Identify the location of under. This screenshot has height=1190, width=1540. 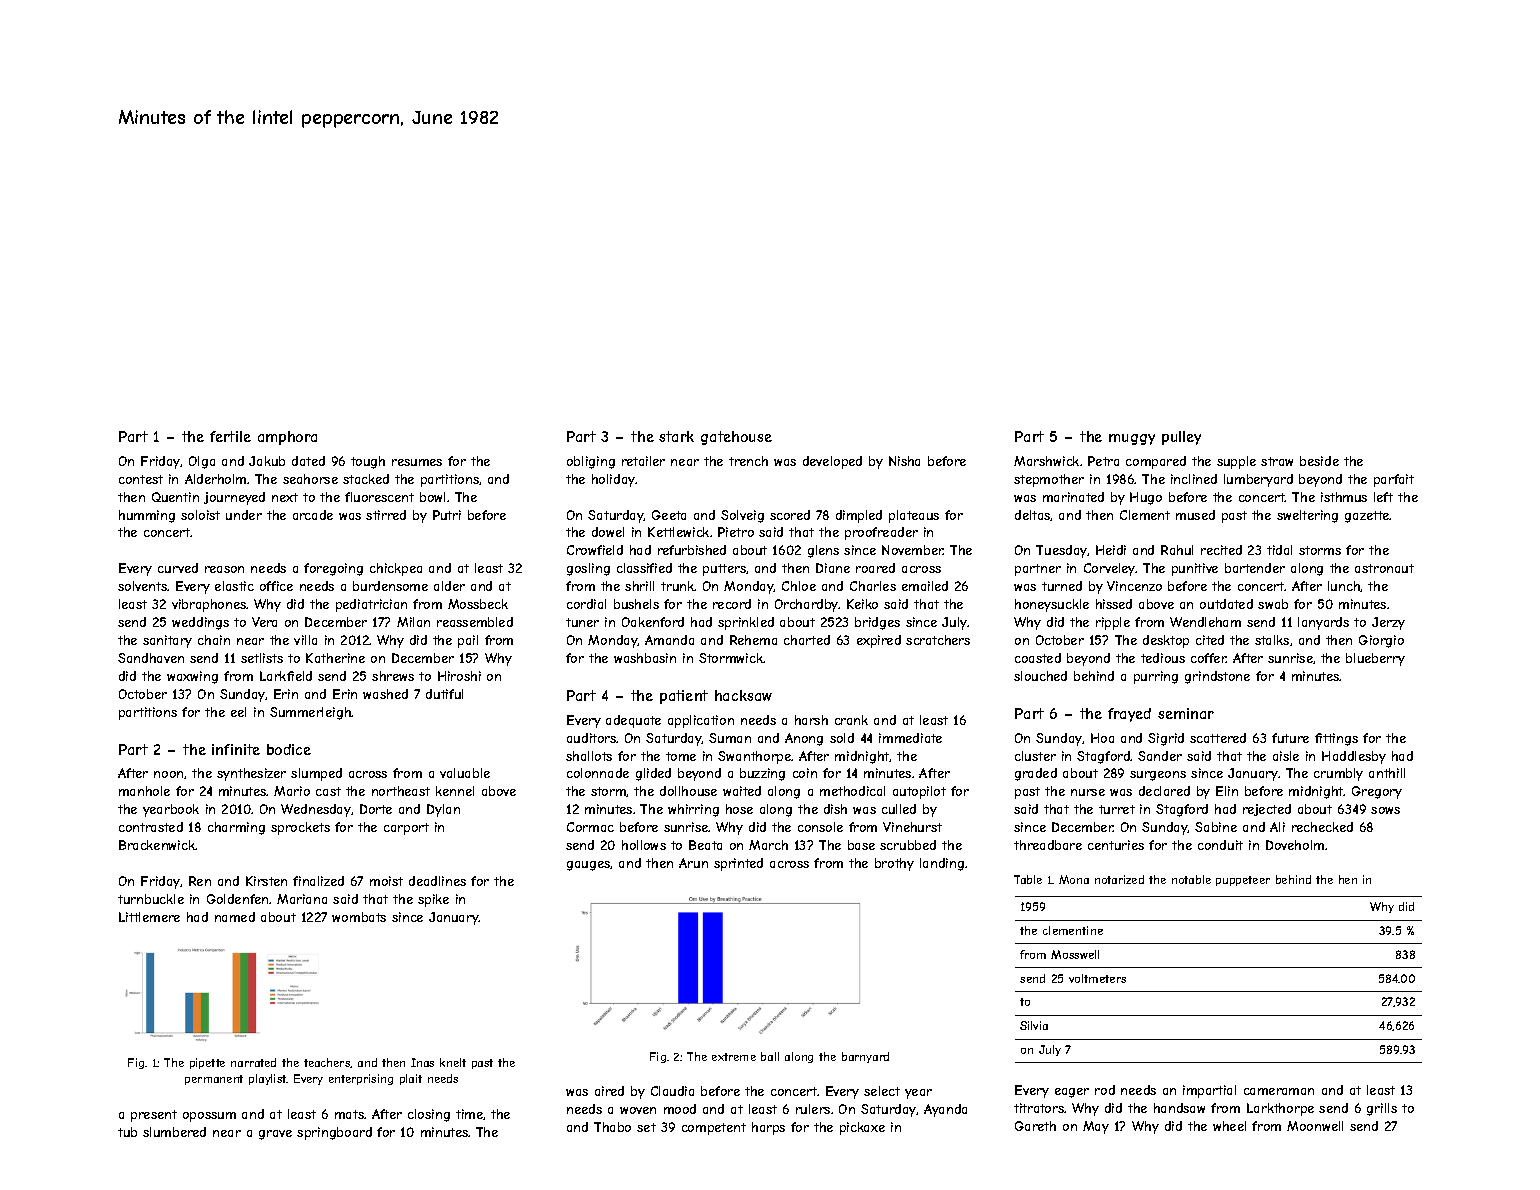
(244, 515).
